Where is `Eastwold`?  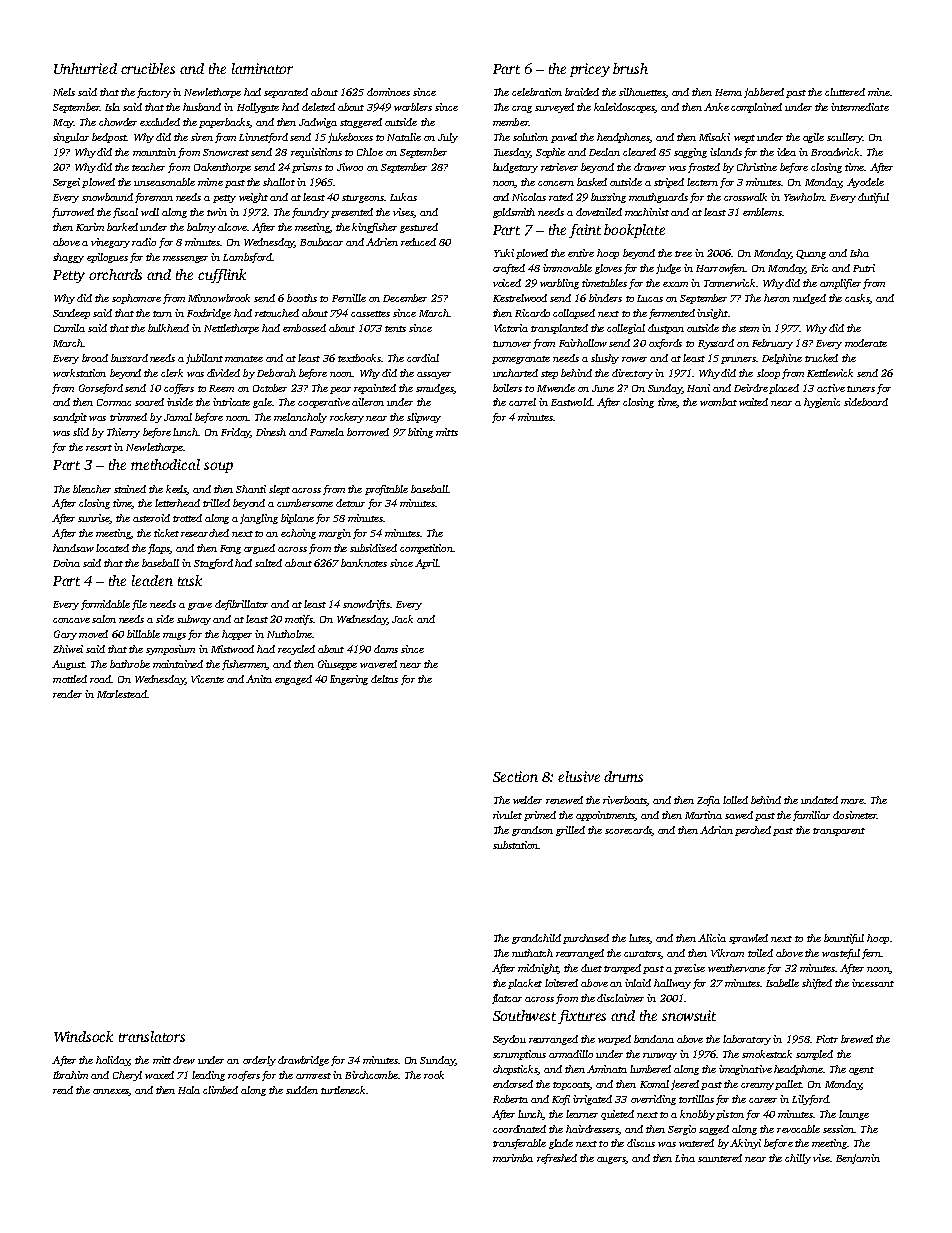
Eastwold is located at coordinates (571, 402).
